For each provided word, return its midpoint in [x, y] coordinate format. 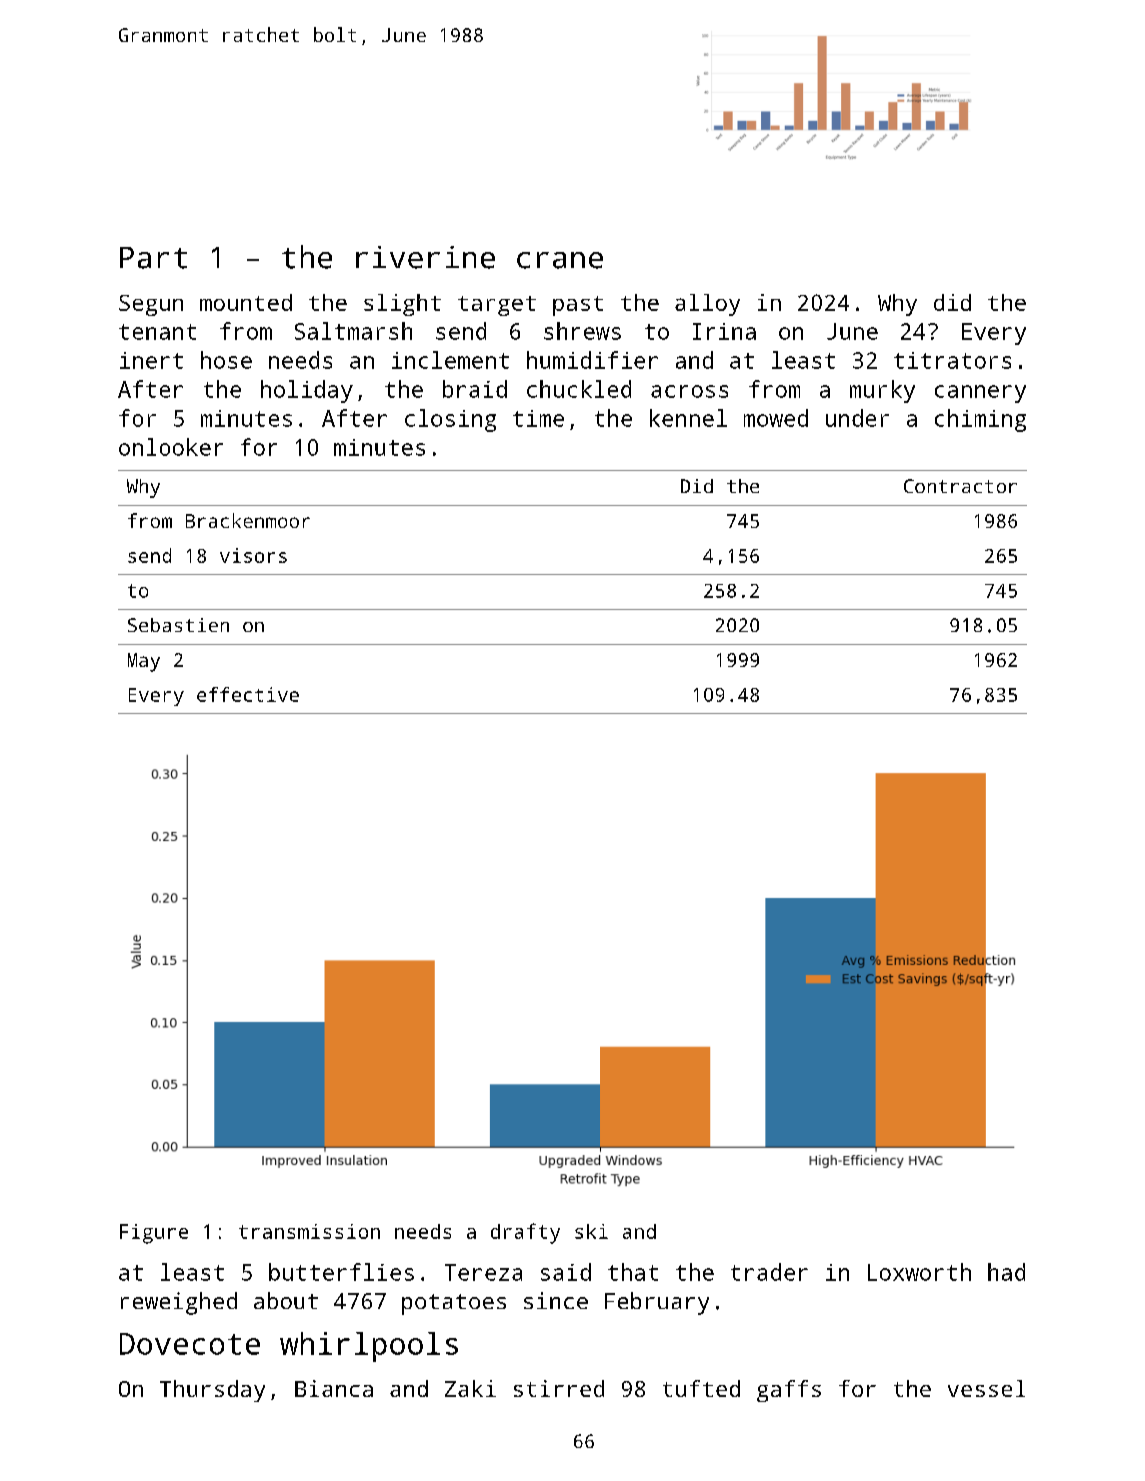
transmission [309, 1231]
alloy [707, 305]
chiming [980, 420]
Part [153, 258]
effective [248, 694]
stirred [559, 1388]
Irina [724, 331]
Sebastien [178, 625]
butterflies [341, 1272]
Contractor [960, 486]
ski [591, 1231]
